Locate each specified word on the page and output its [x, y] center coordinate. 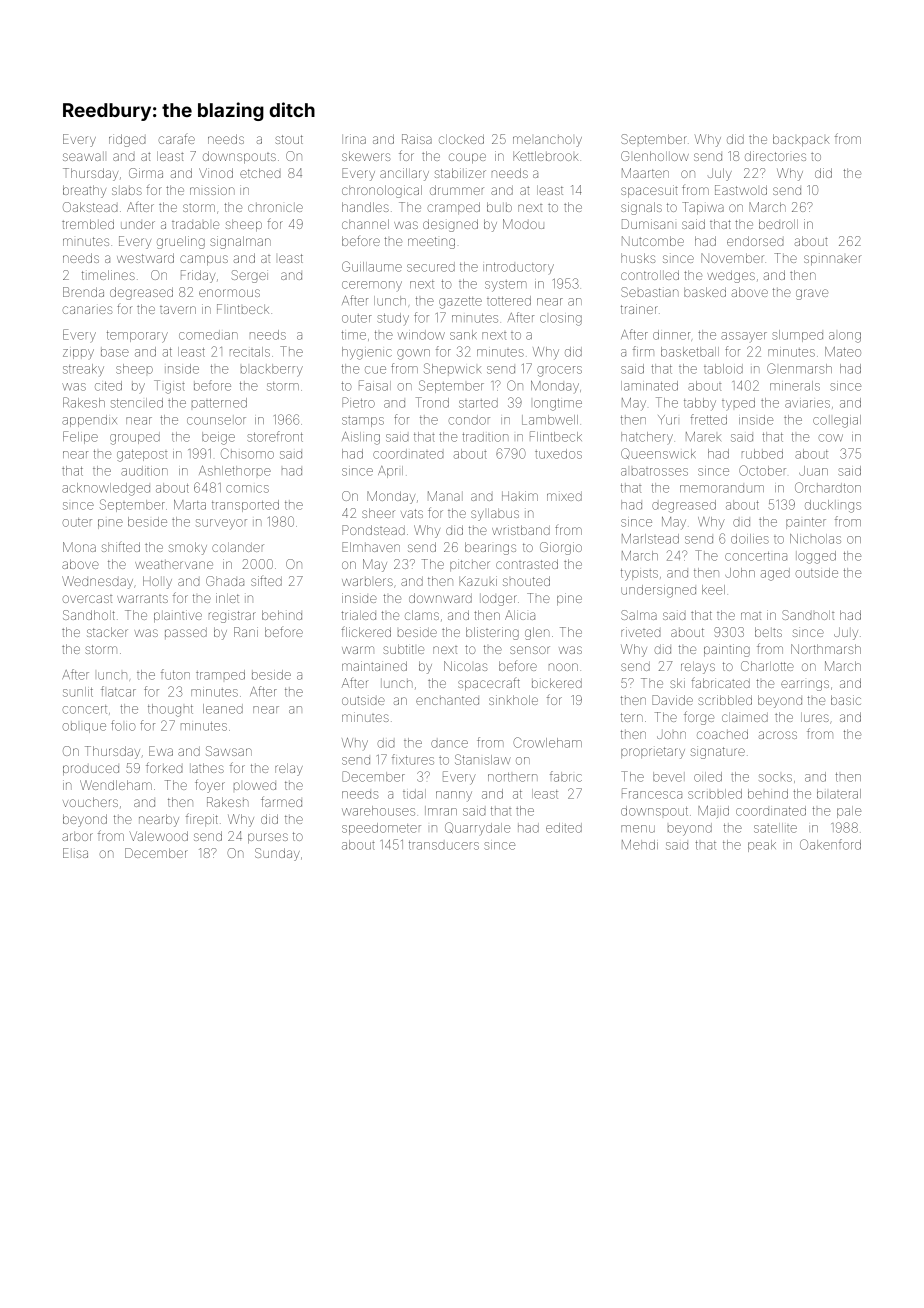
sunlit [78, 692]
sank [463, 335]
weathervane [174, 564]
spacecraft [489, 685]
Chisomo [247, 453]
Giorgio [561, 548]
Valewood [158, 836]
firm [643, 351]
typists [639, 575]
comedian [208, 335]
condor [469, 420]
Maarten [645, 173]
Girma [146, 173]
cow [830, 438]
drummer [457, 190]
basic [846, 700]
